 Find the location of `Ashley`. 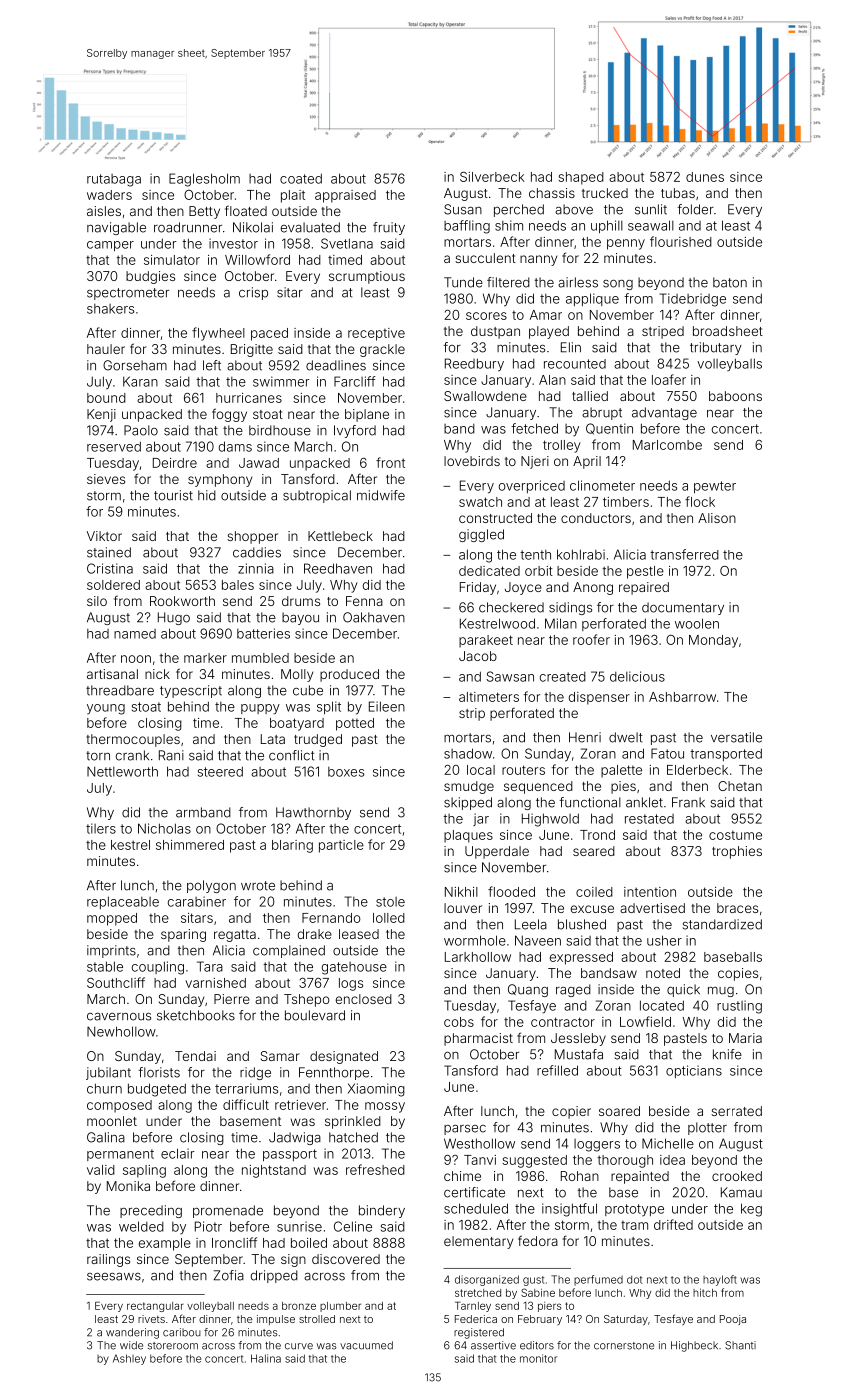

Ashley is located at coordinates (129, 1359).
